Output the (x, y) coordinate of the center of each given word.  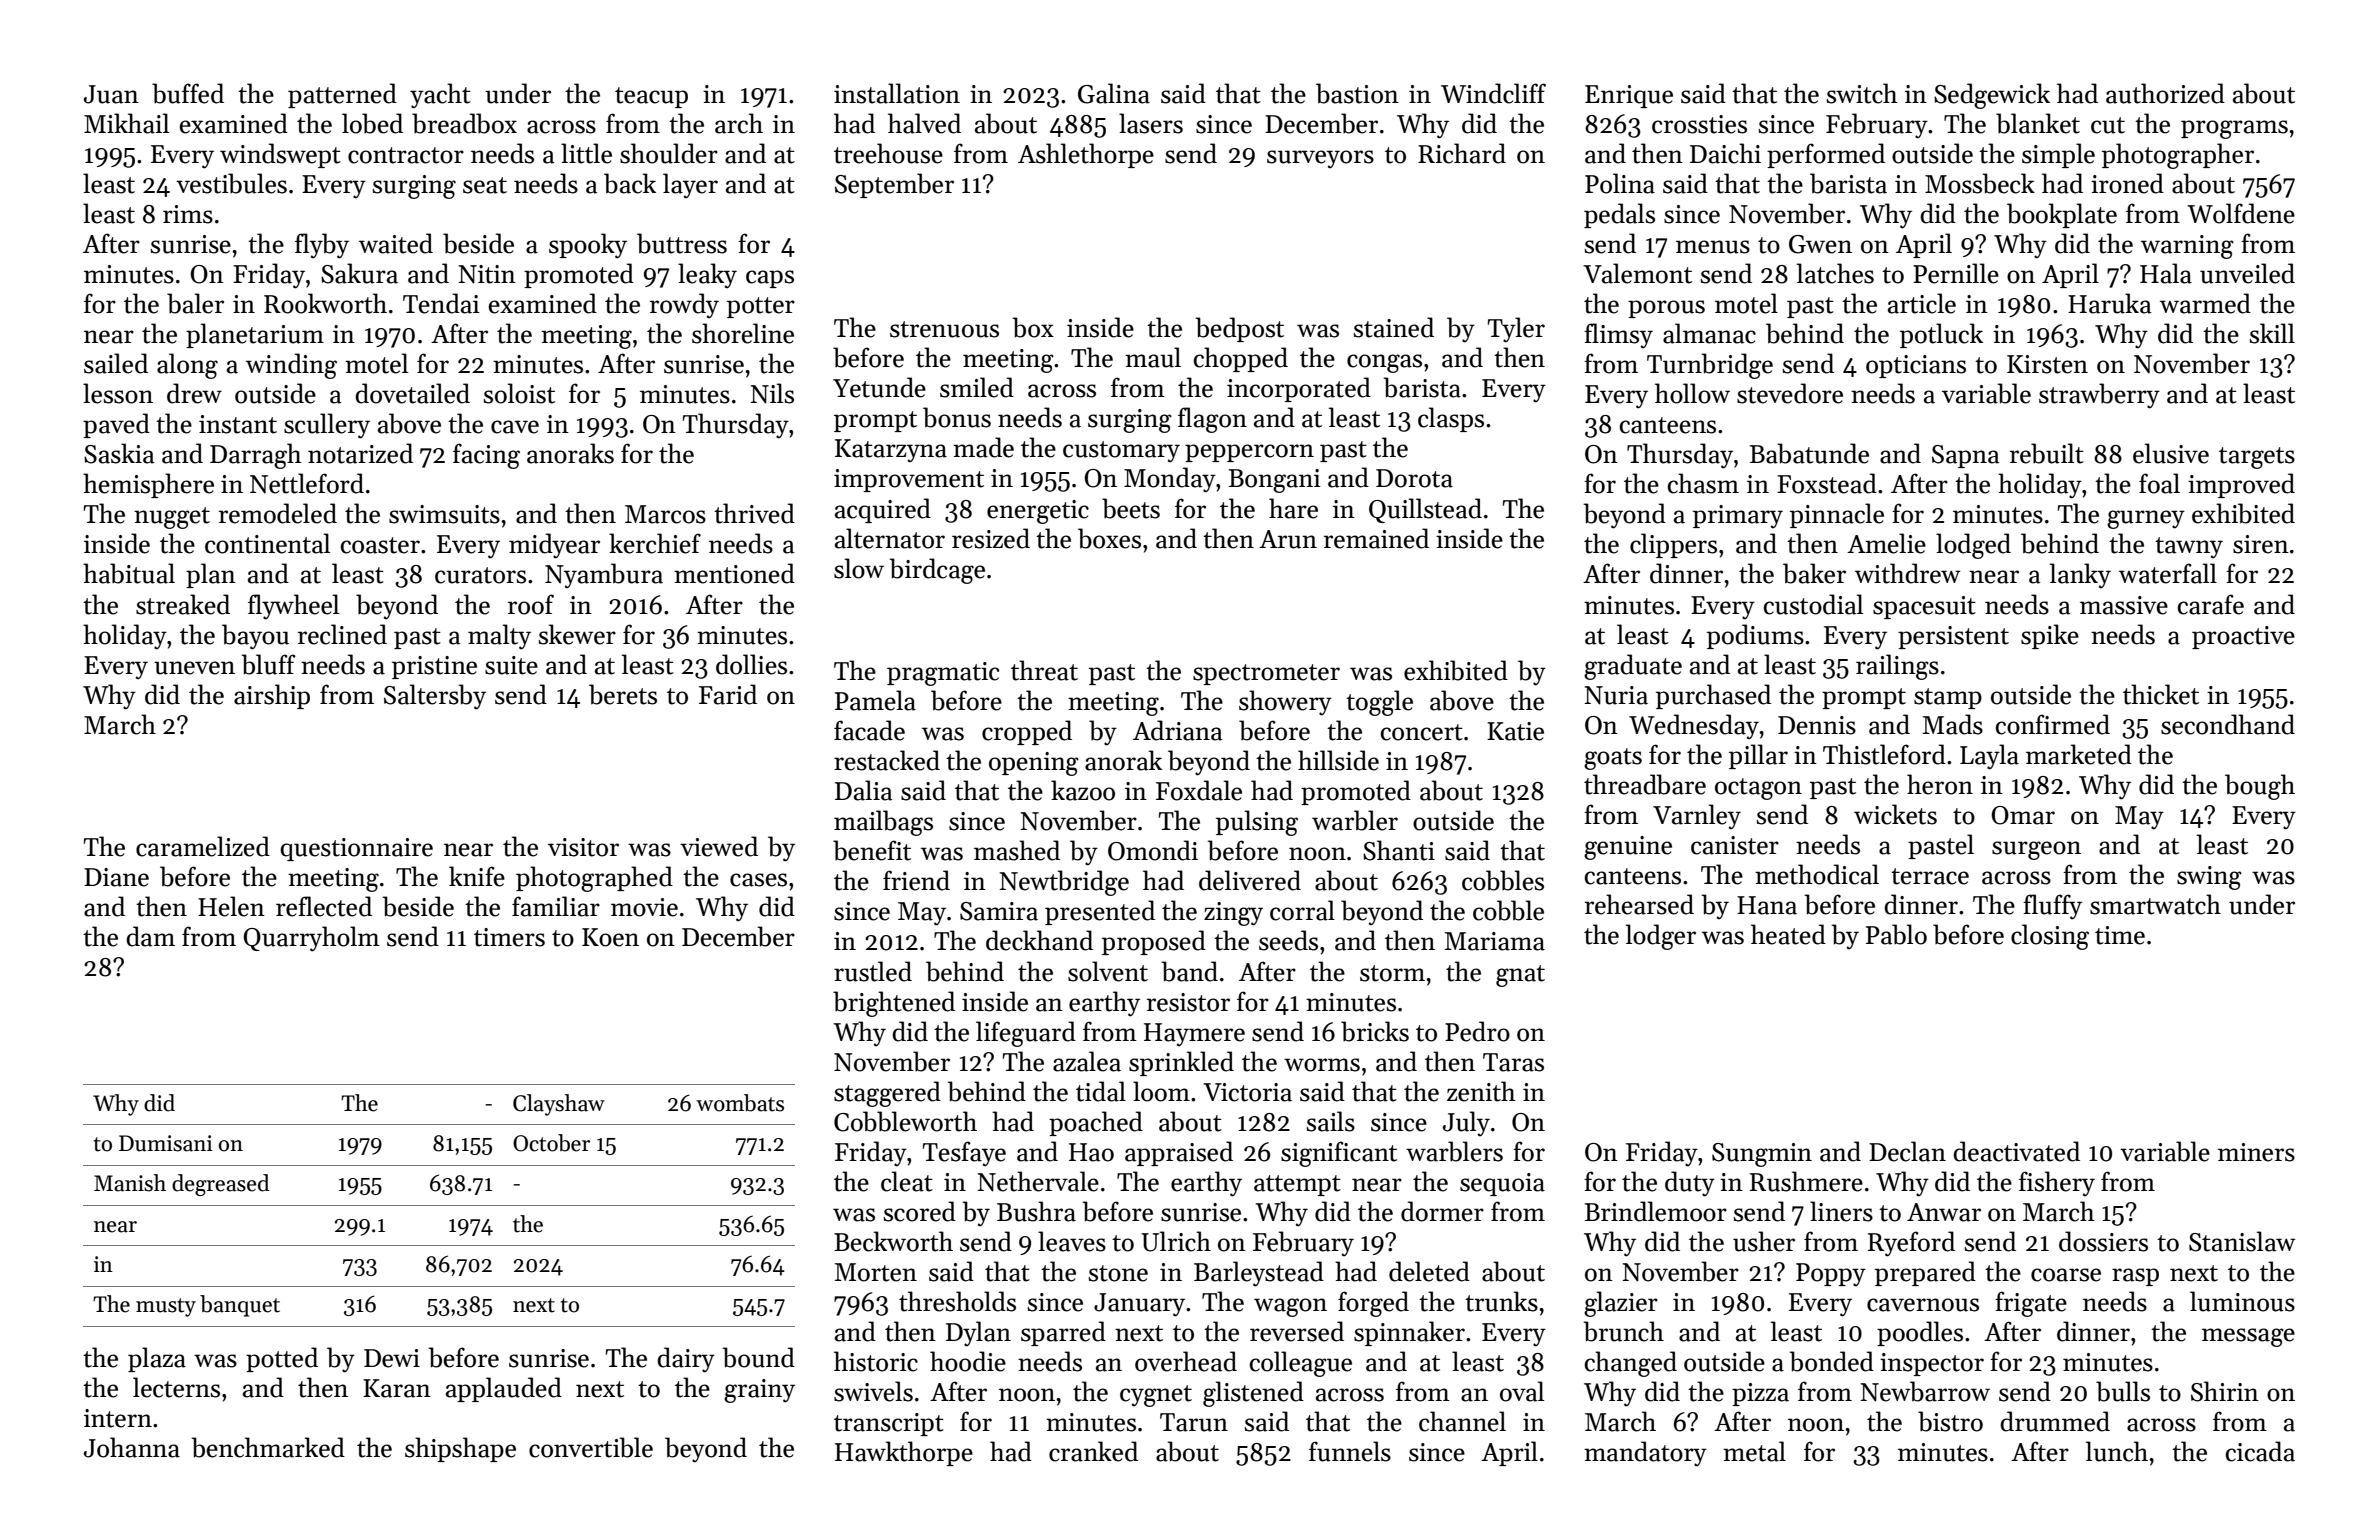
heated (1788, 934)
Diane (116, 877)
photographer (2178, 156)
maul (1153, 357)
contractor (406, 155)
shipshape (460, 1449)
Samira (999, 911)
